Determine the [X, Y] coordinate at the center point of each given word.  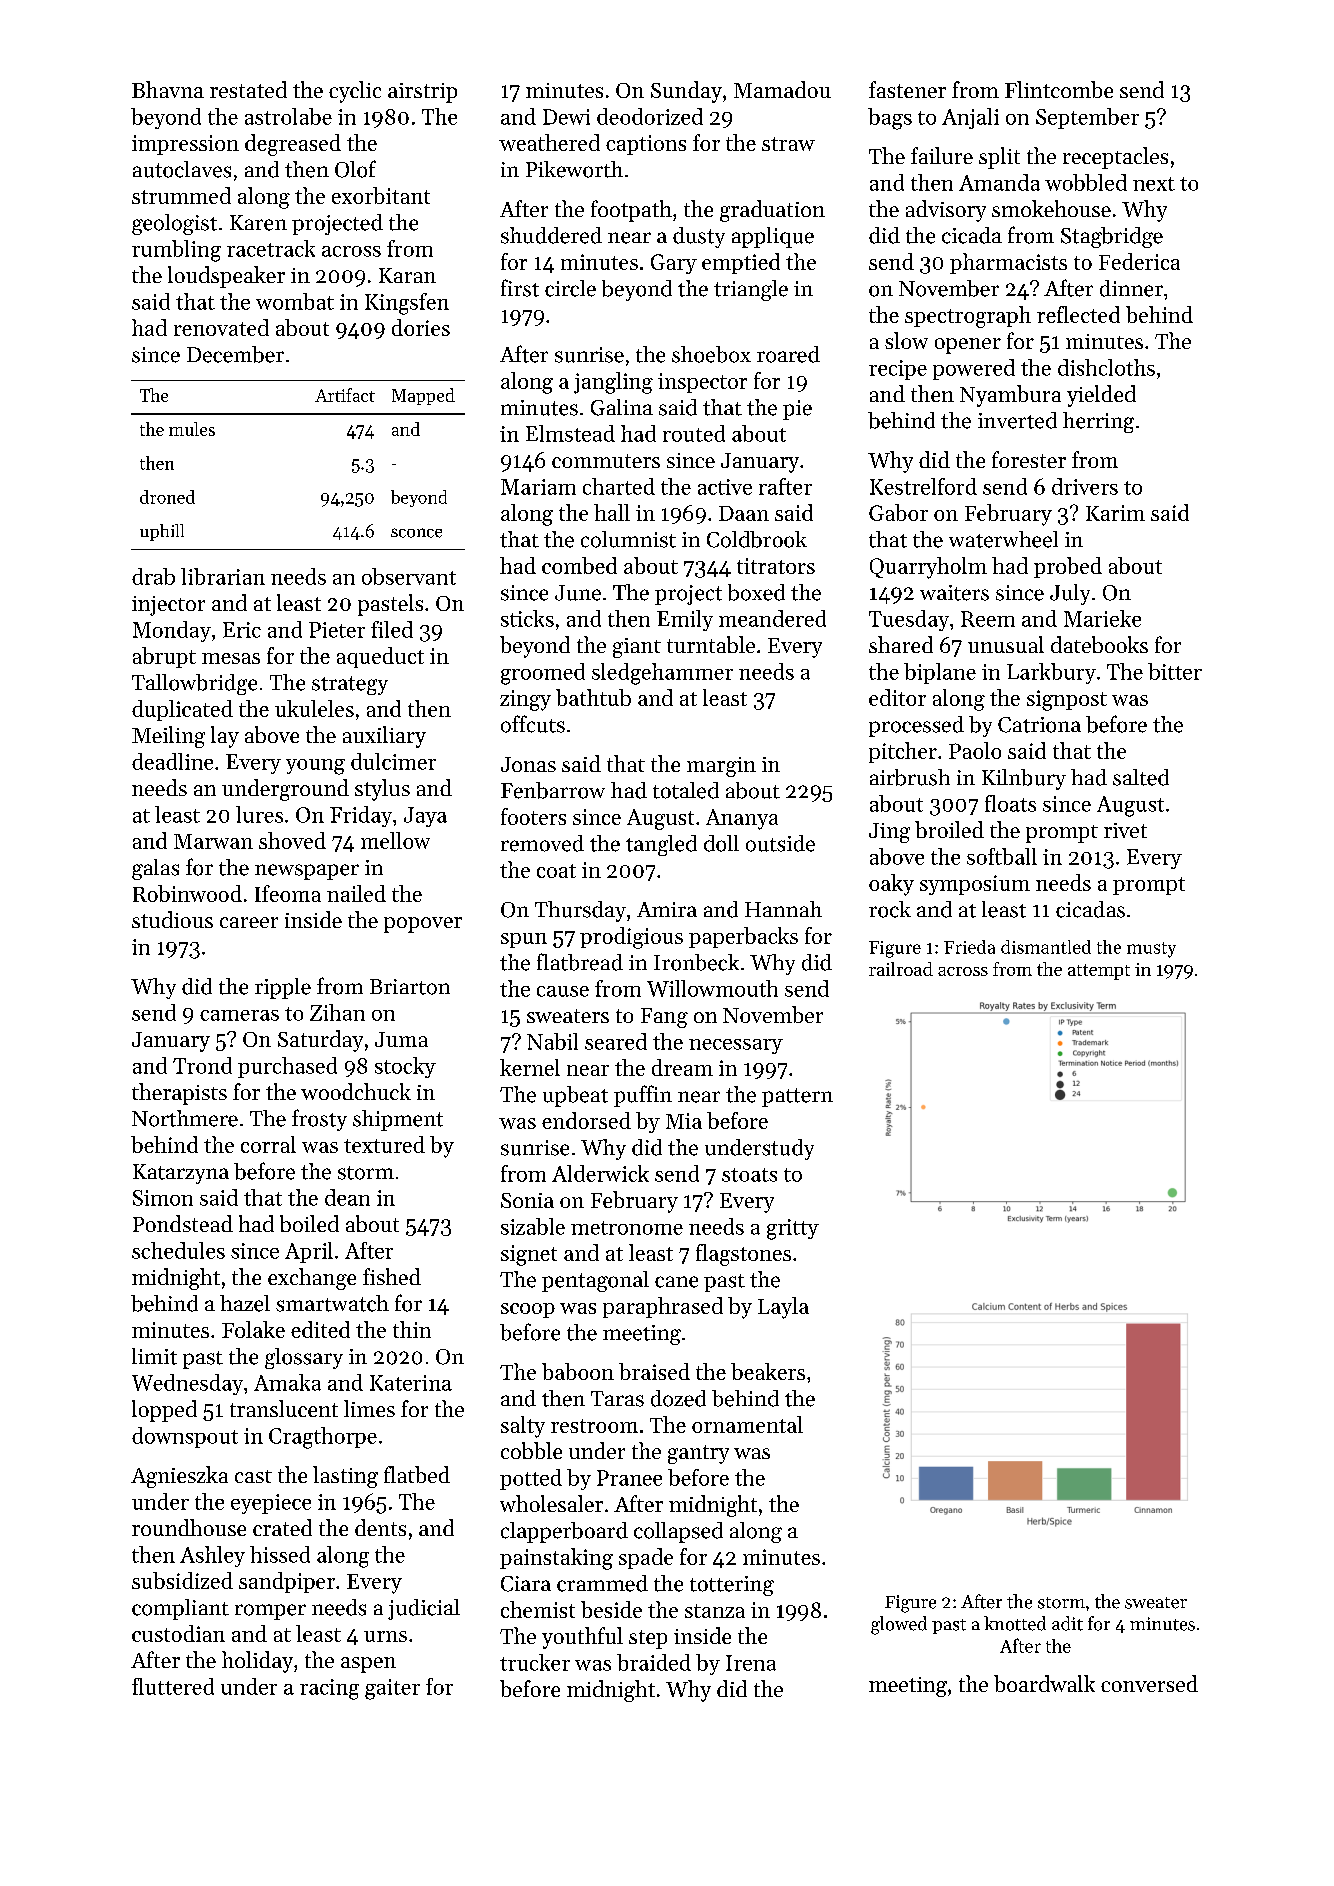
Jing [889, 833]
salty [523, 1427]
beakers [768, 1371]
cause [563, 991]
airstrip [422, 93]
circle [570, 288]
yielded [1101, 396]
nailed [356, 893]
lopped [164, 1411]
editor [897, 697]
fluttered [173, 1686]
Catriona [1039, 725]
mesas [231, 658]
